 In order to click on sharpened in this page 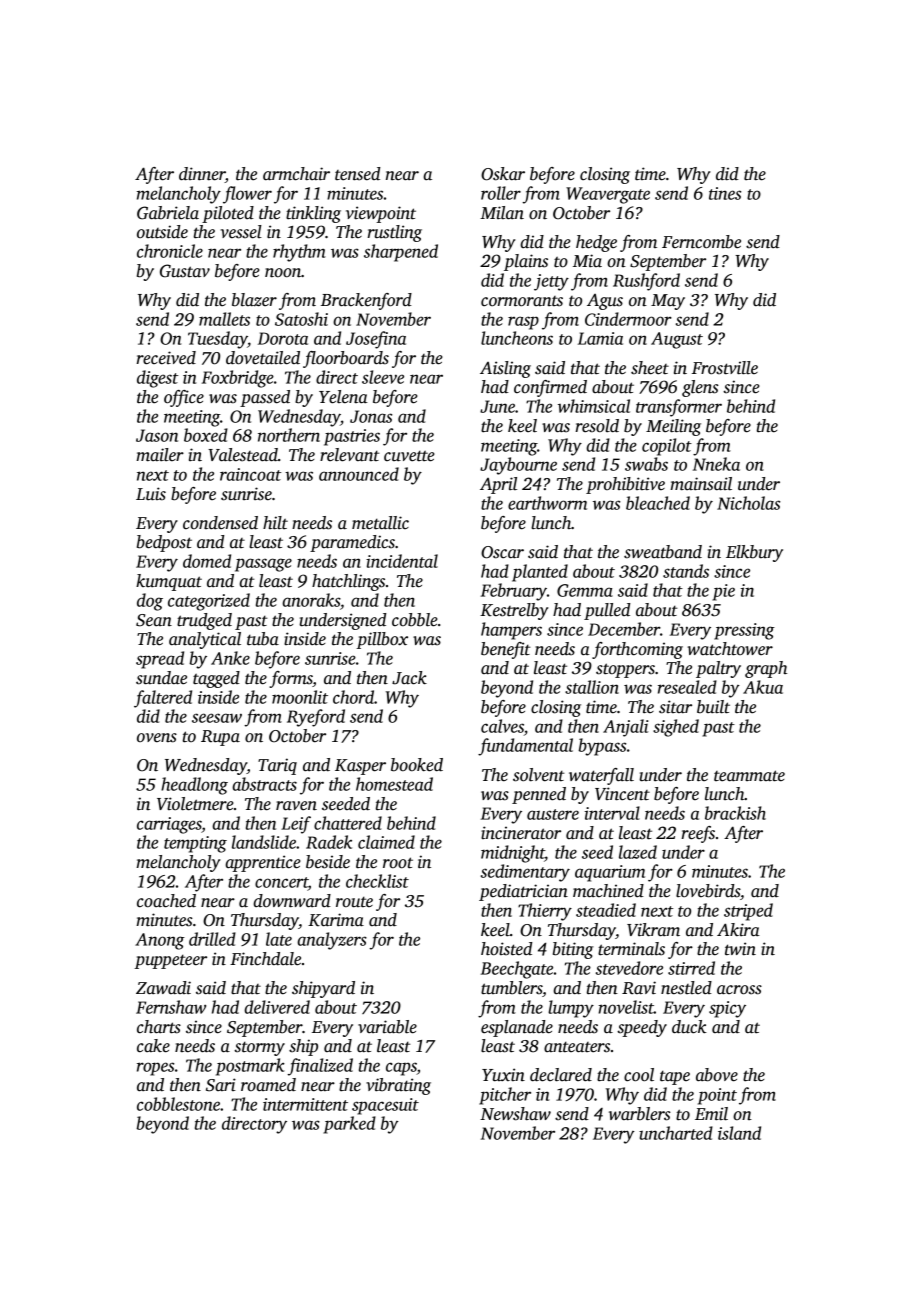, I will do `click(401, 253)`.
